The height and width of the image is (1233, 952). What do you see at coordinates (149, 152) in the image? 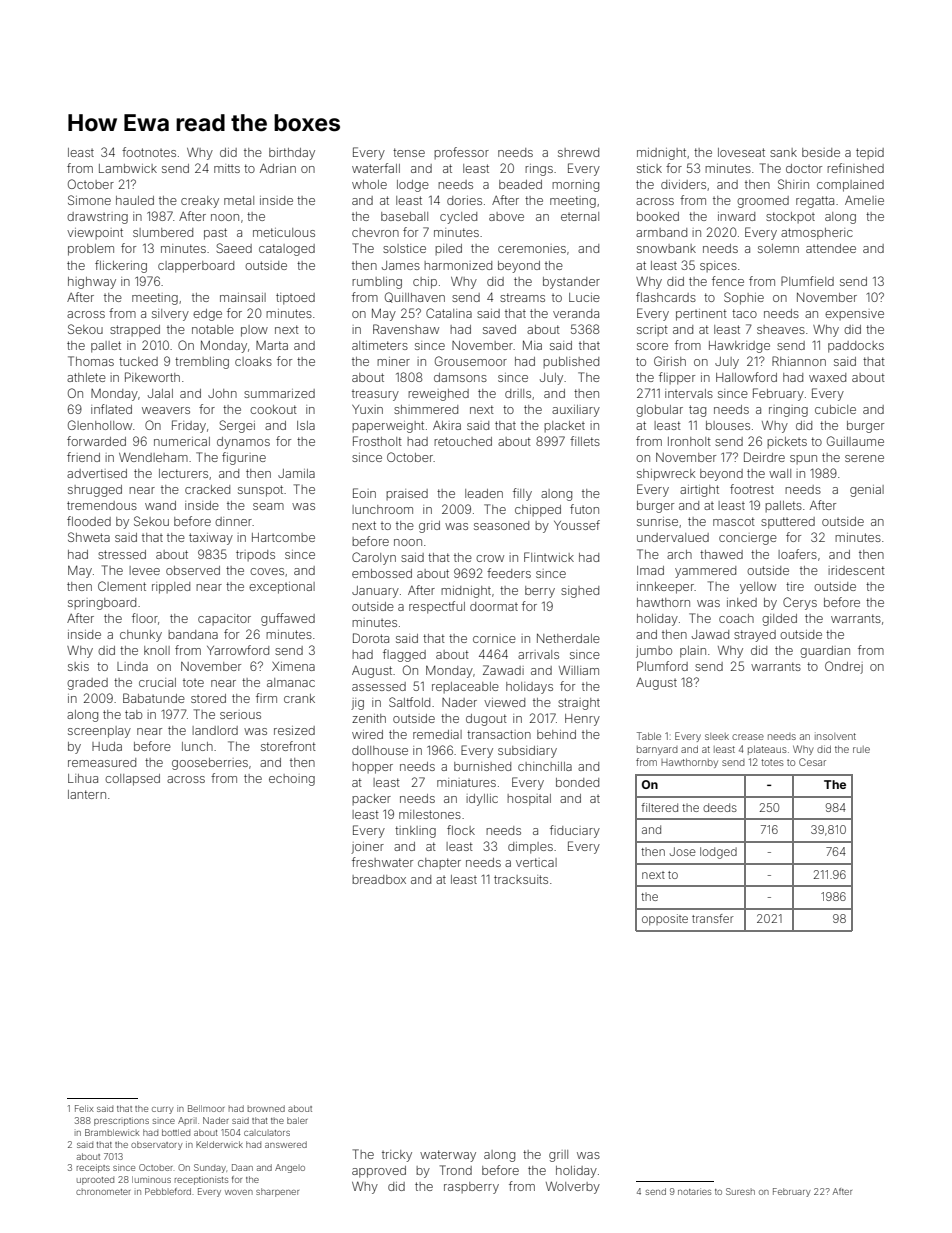
I see `footnotes` at bounding box center [149, 152].
